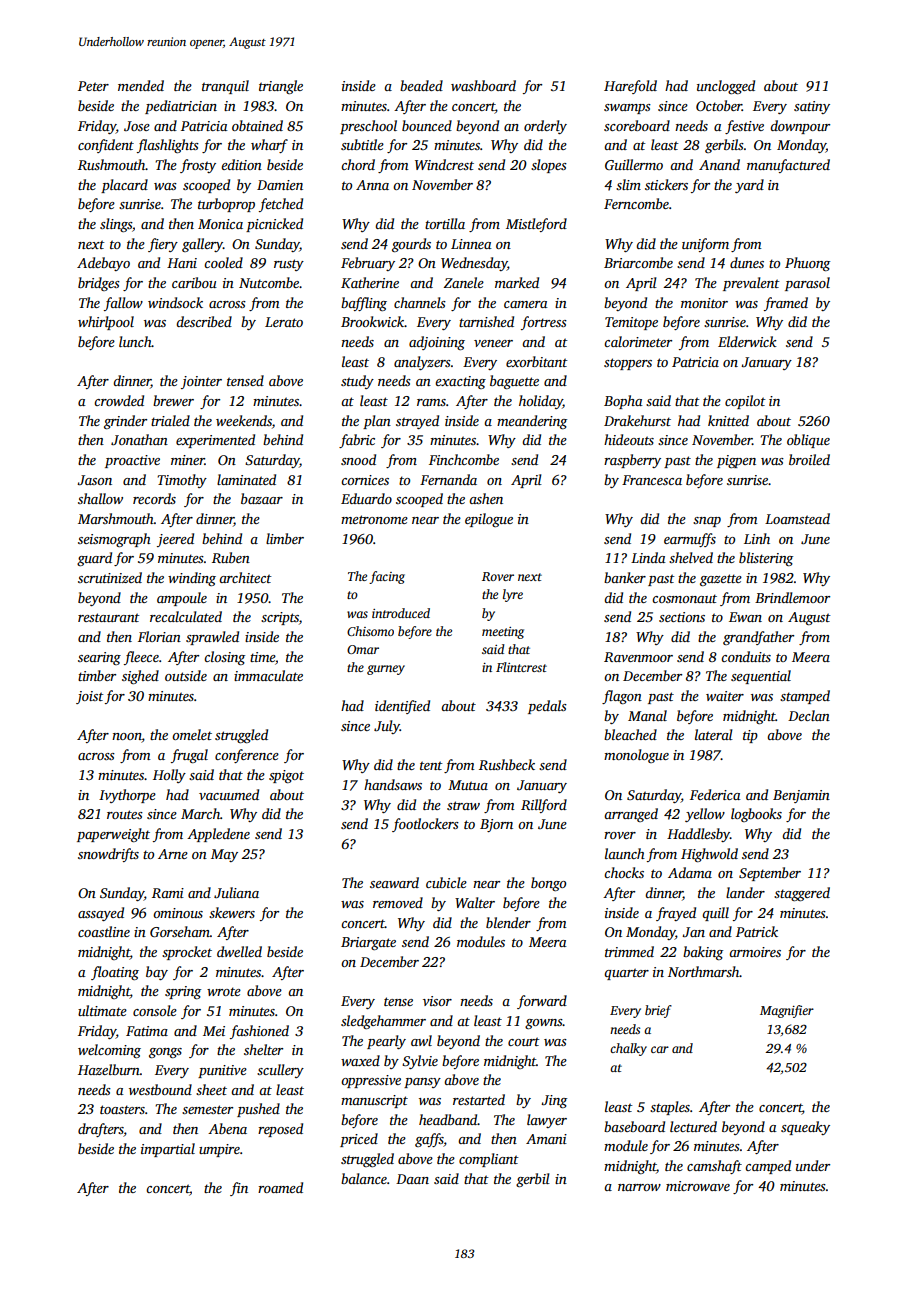 The height and width of the page is (1316, 908). I want to click on seismograph, so click(114, 540).
